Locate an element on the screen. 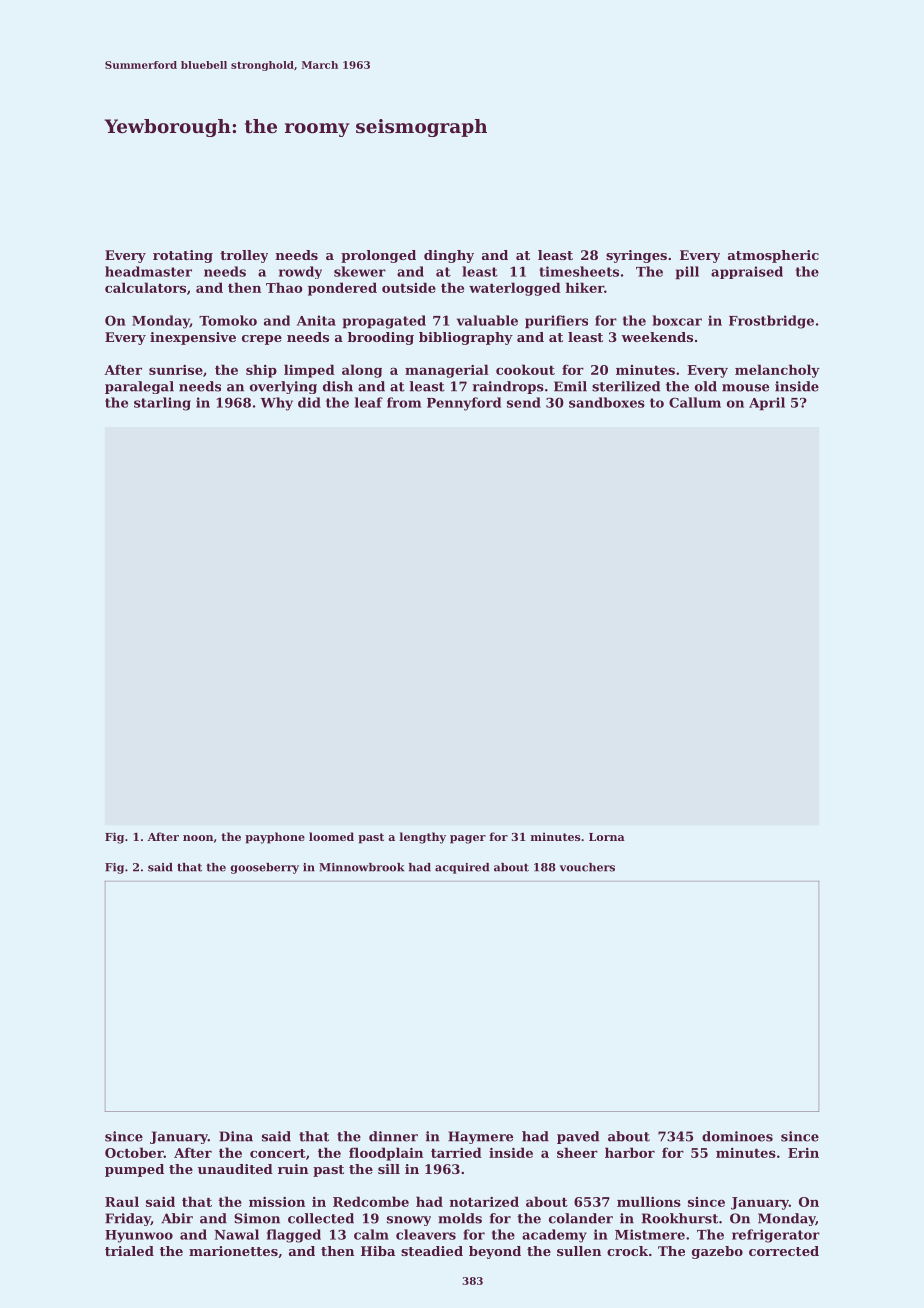 This screenshot has height=1308, width=924. leaf is located at coordinates (369, 402).
